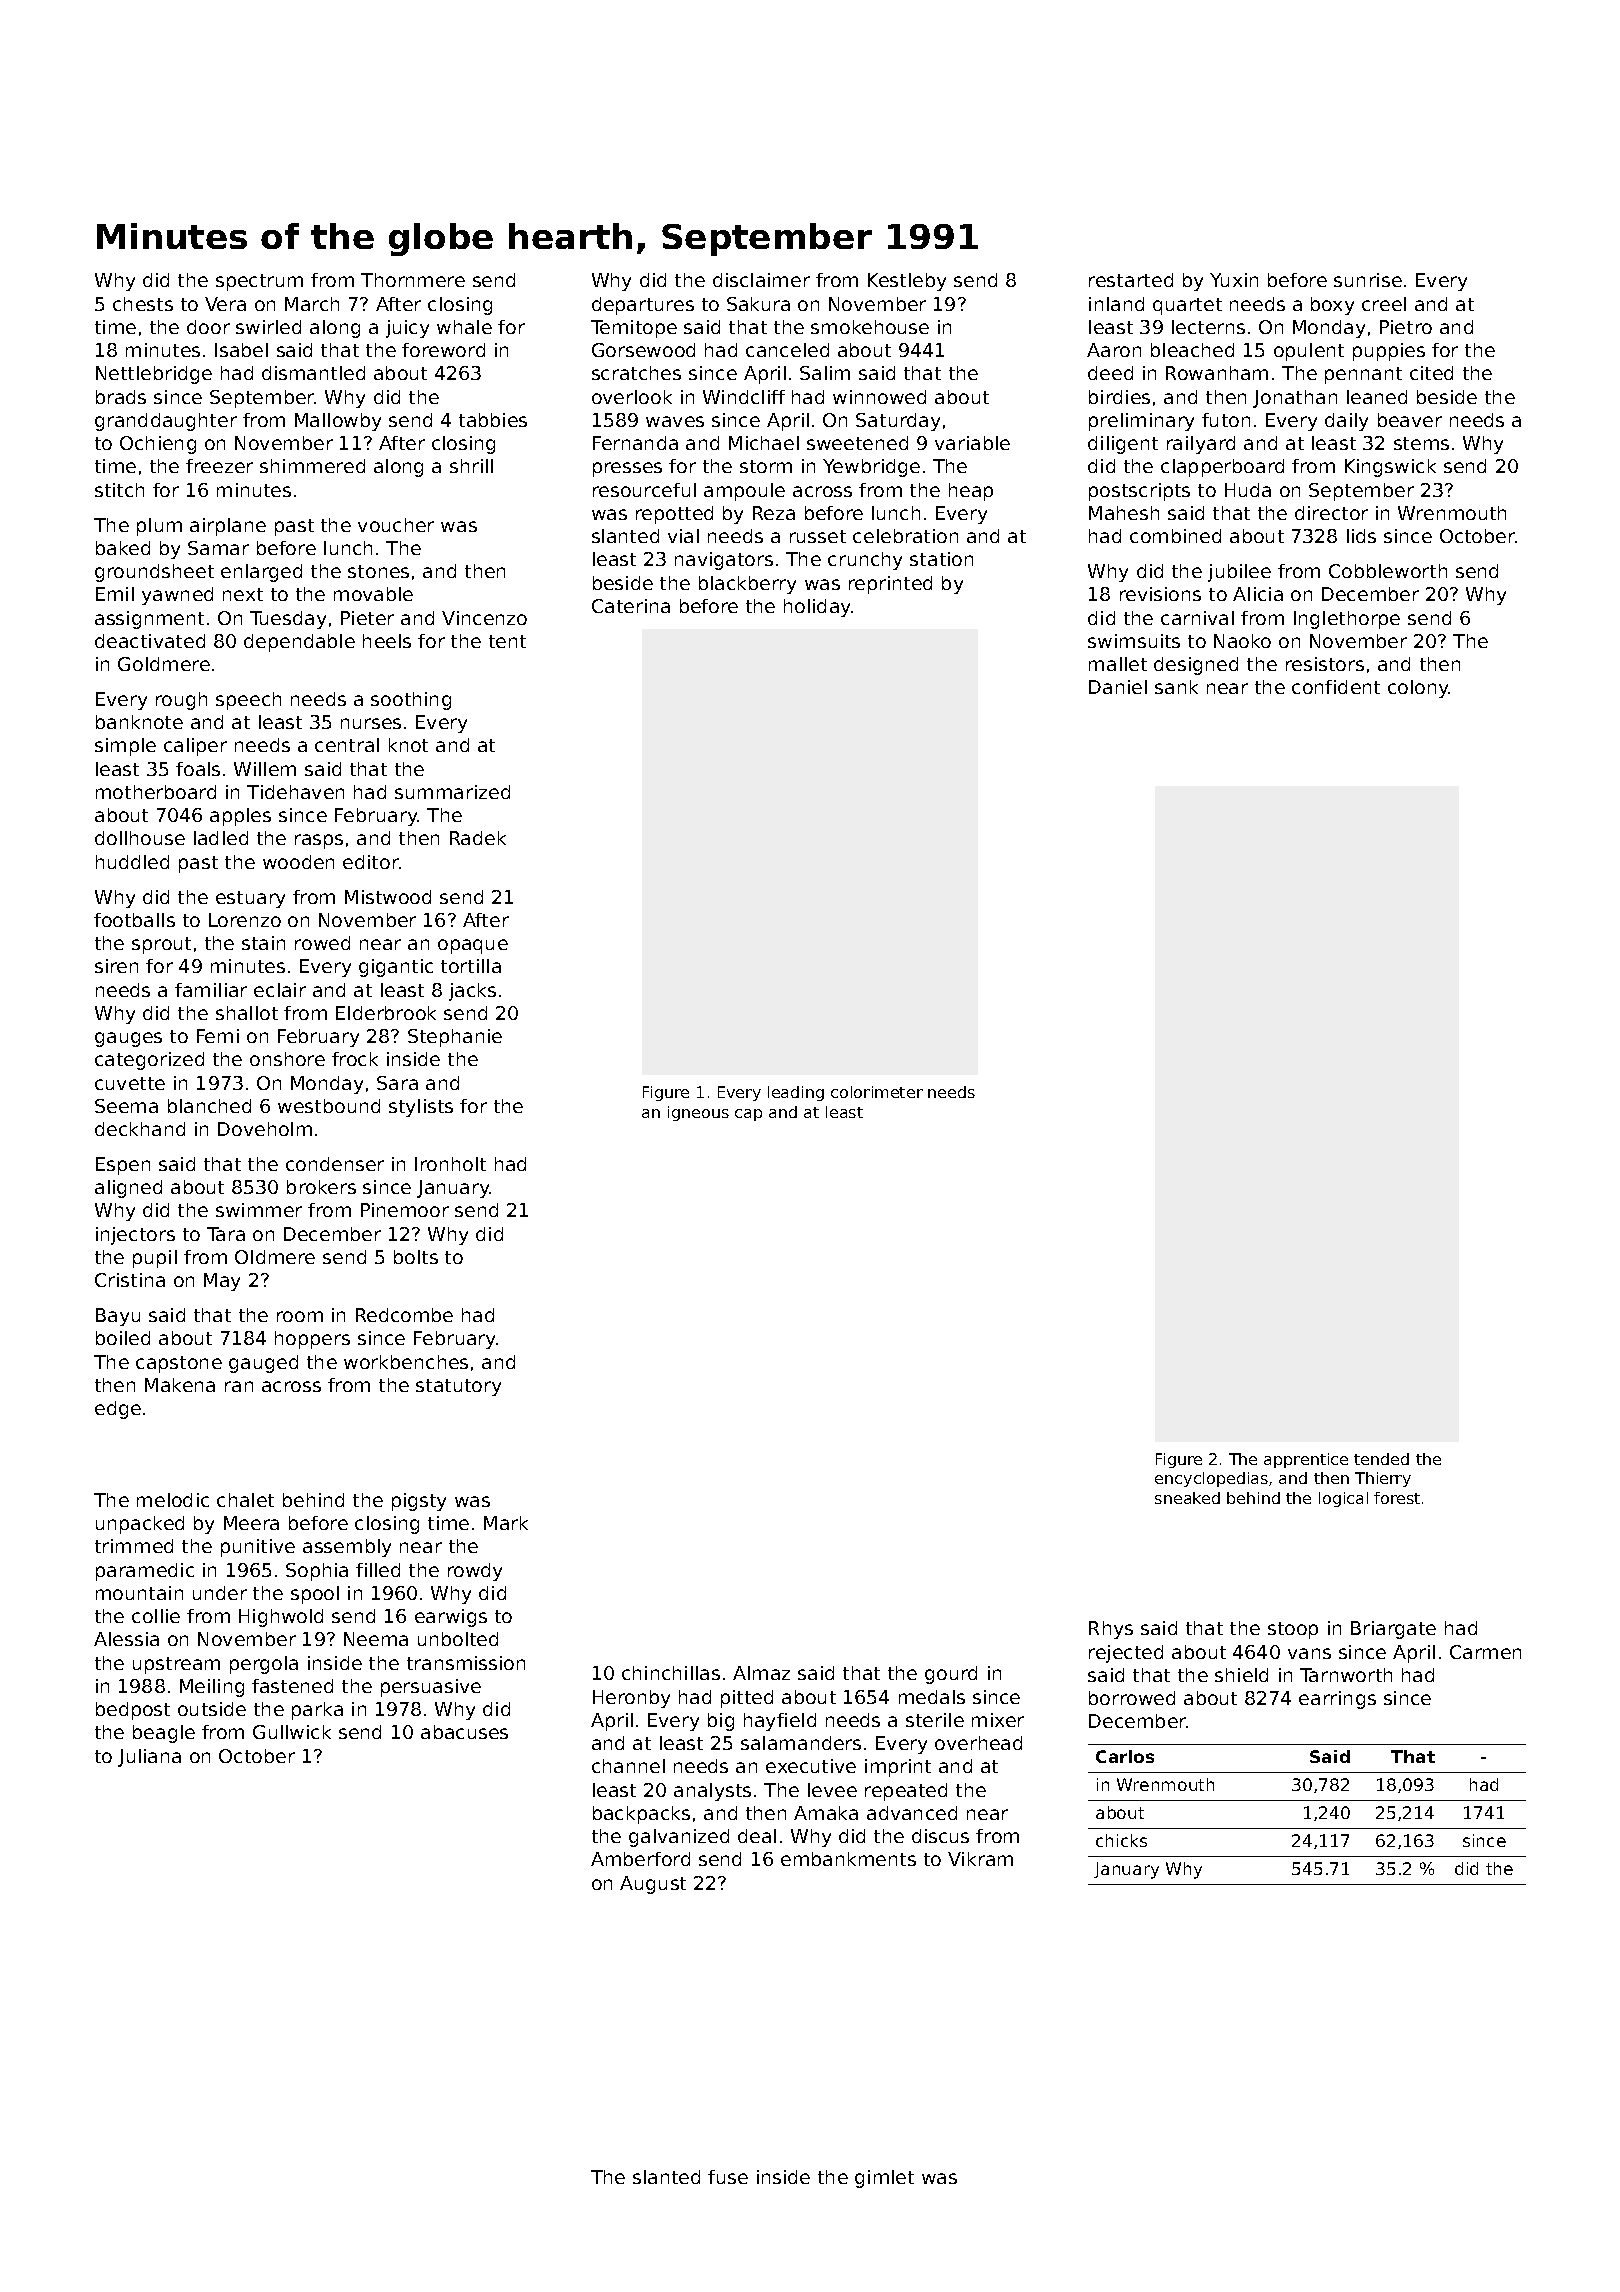 The width and height of the document is (1620, 2292). I want to click on apprentice, so click(1306, 1460).
